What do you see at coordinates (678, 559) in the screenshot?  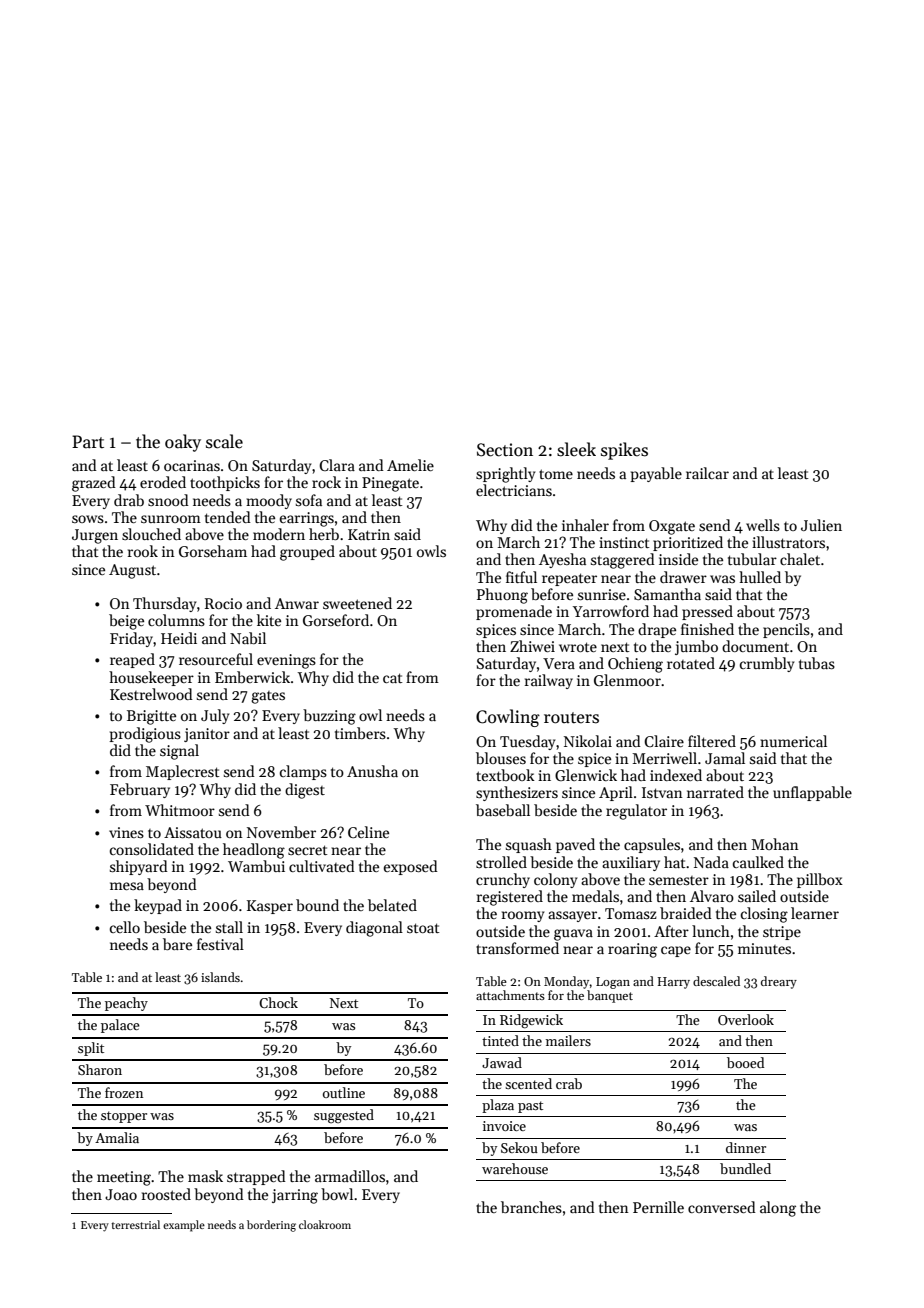 I see `inside` at bounding box center [678, 559].
